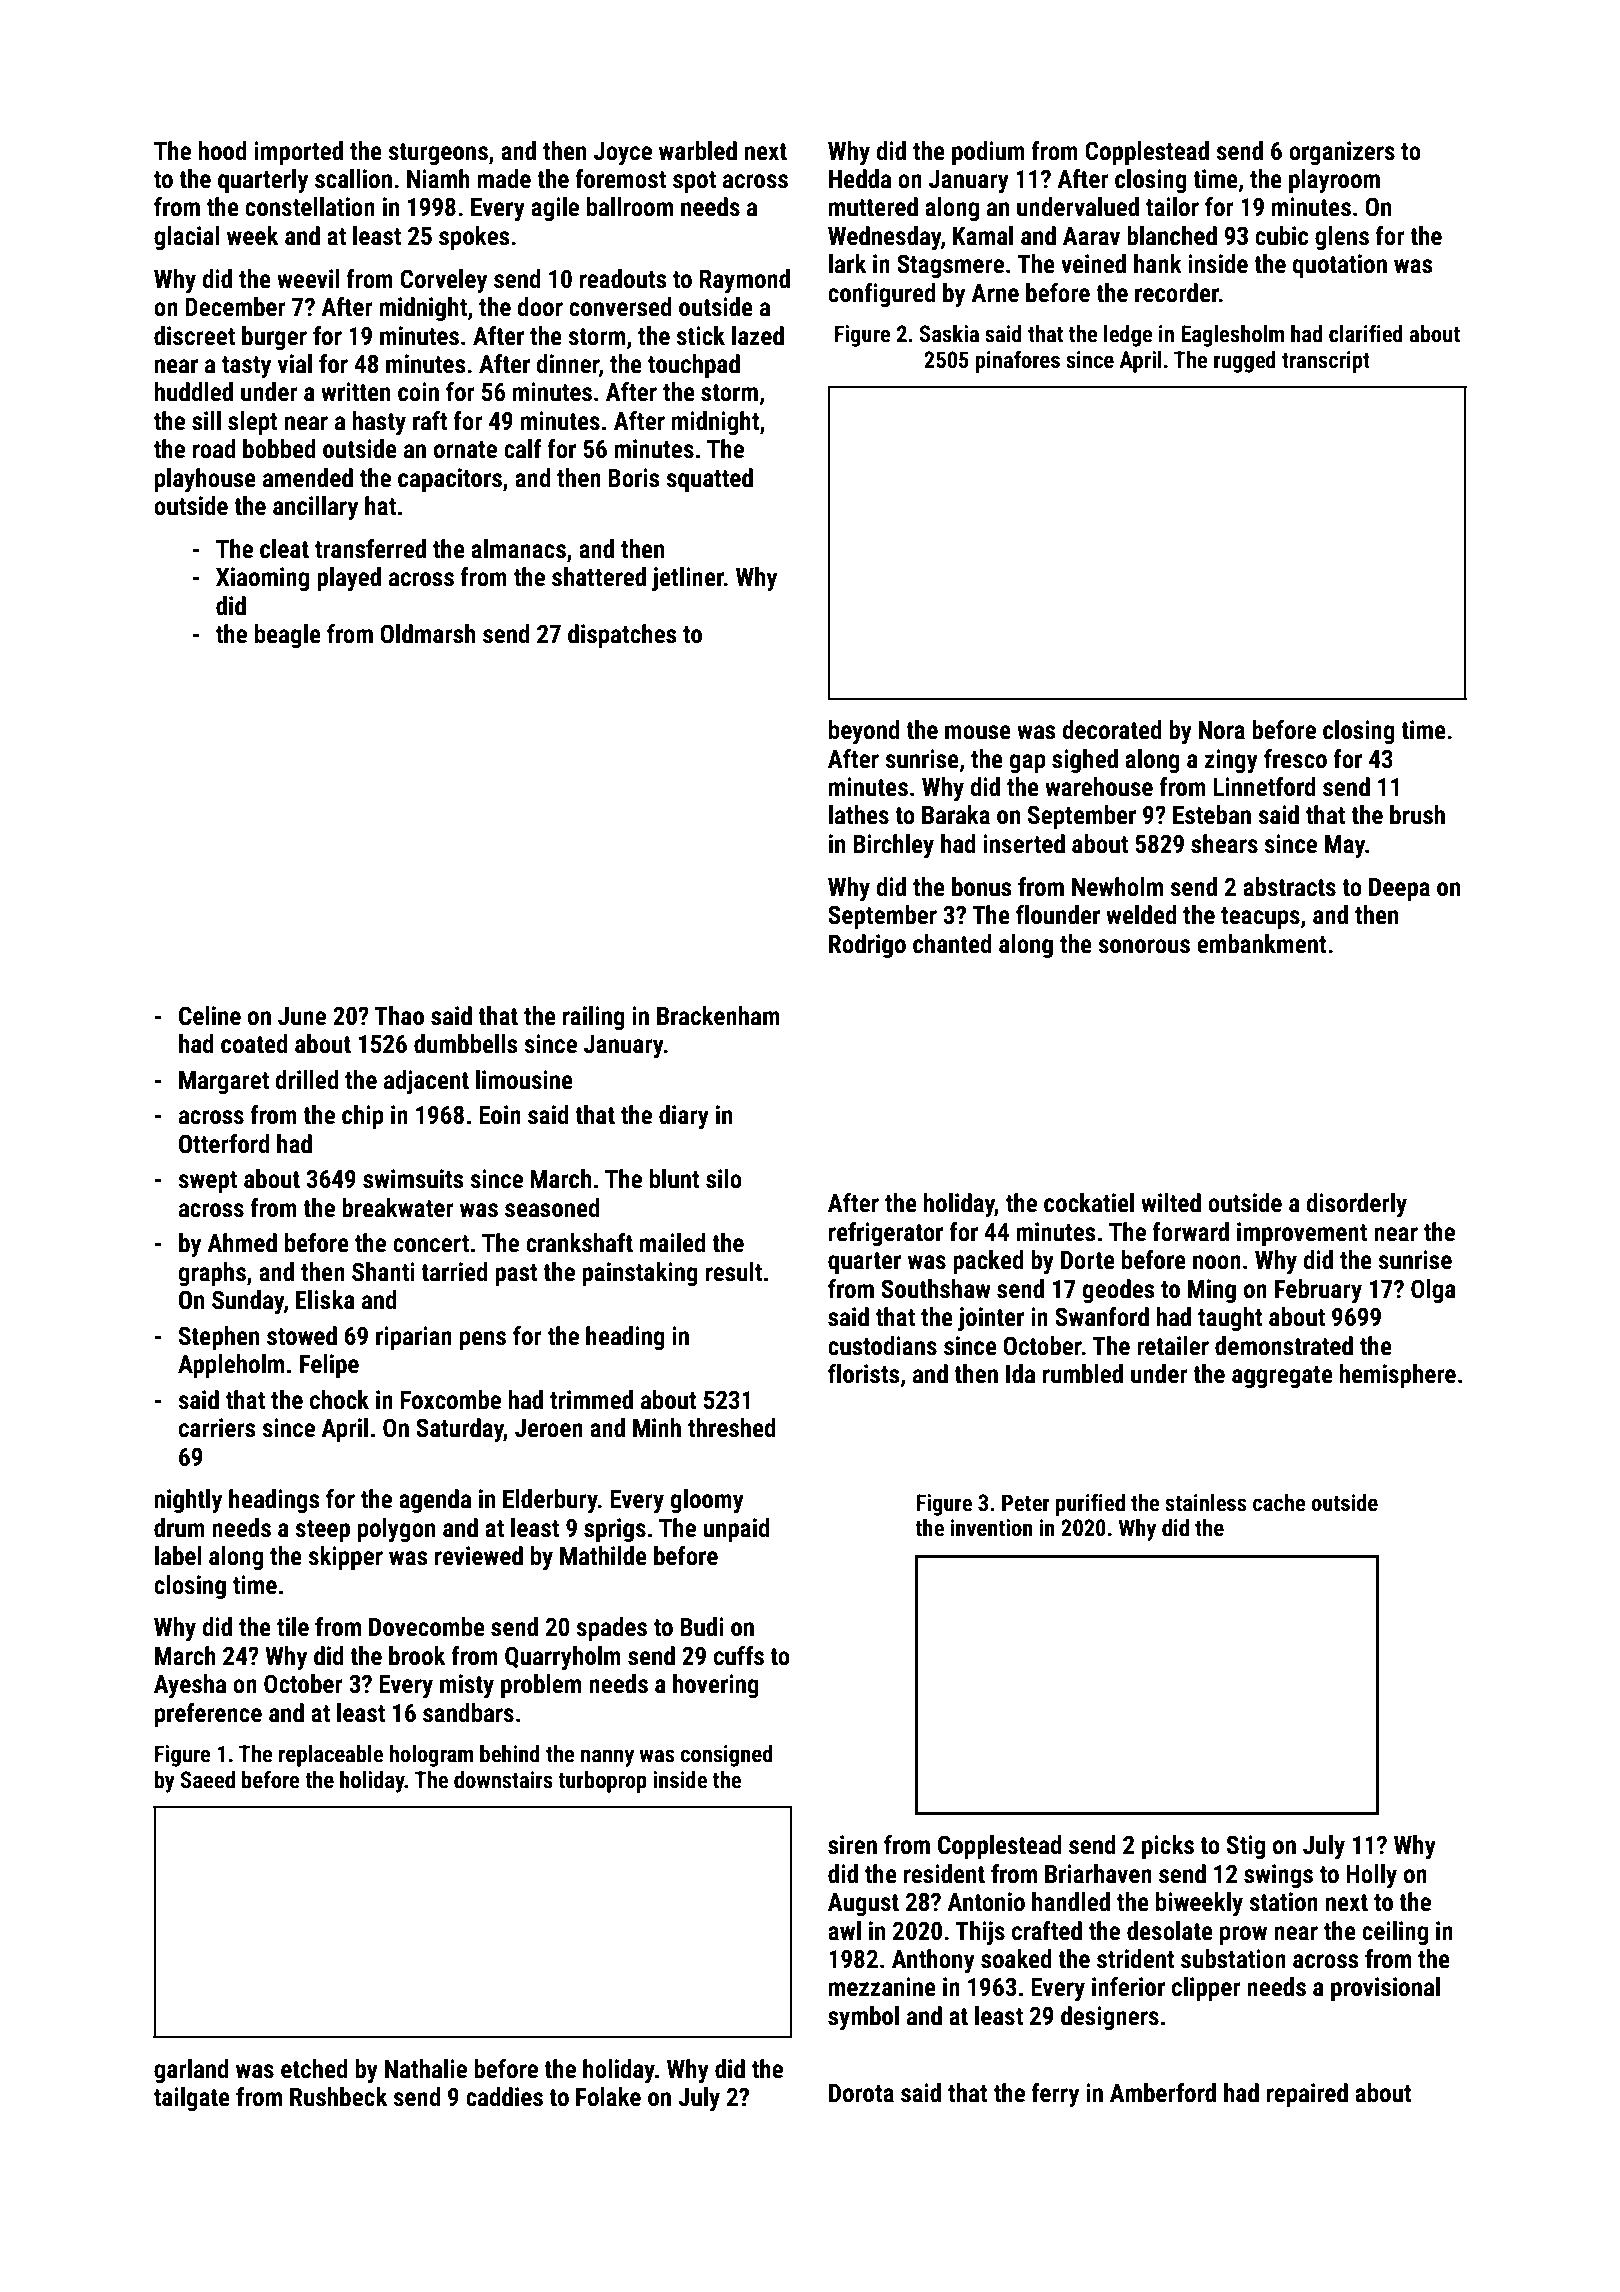  What do you see at coordinates (1206, 1989) in the document?
I see `clipper` at bounding box center [1206, 1989].
